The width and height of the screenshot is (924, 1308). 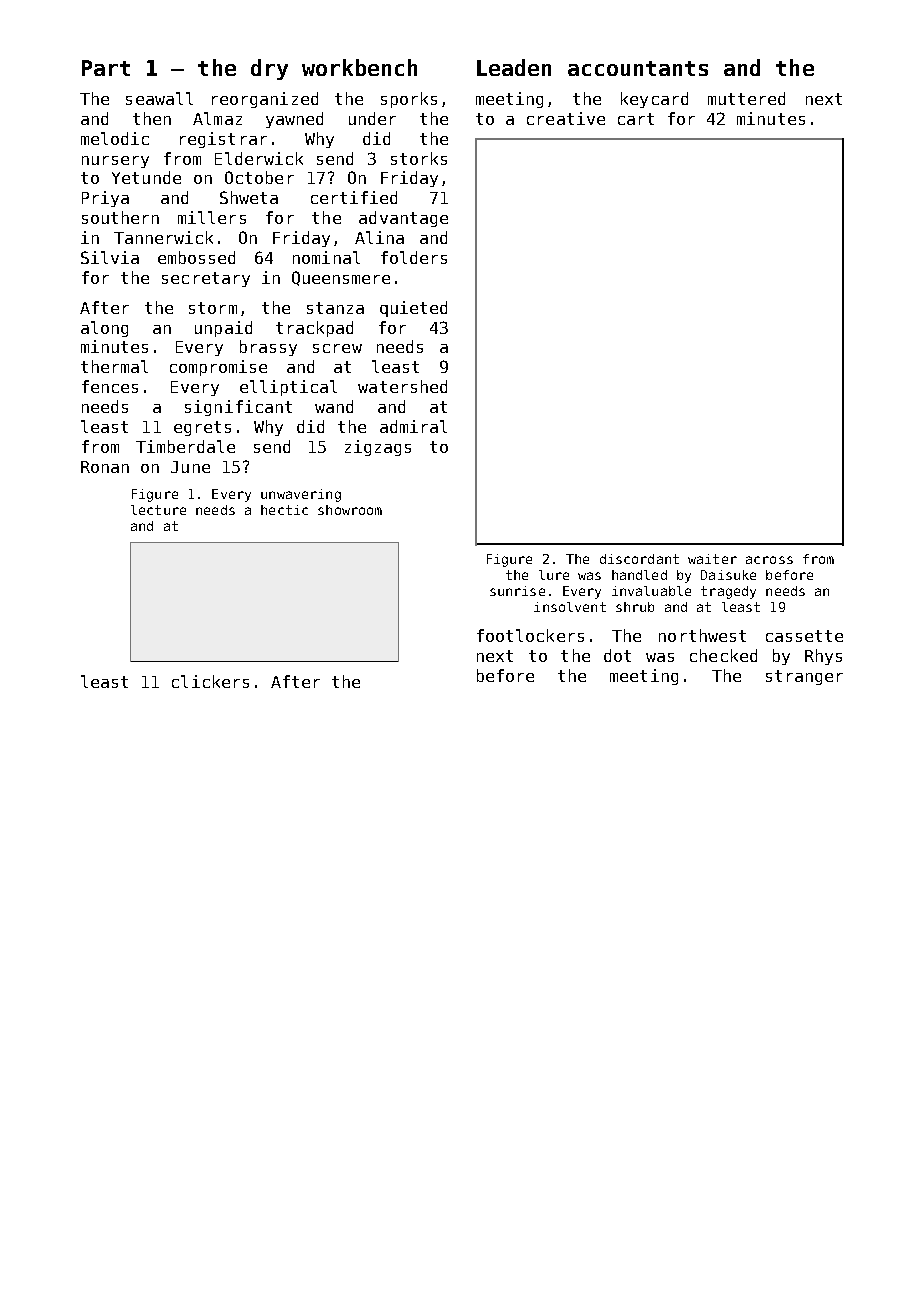 What do you see at coordinates (402, 386) in the screenshot?
I see `watershed` at bounding box center [402, 386].
